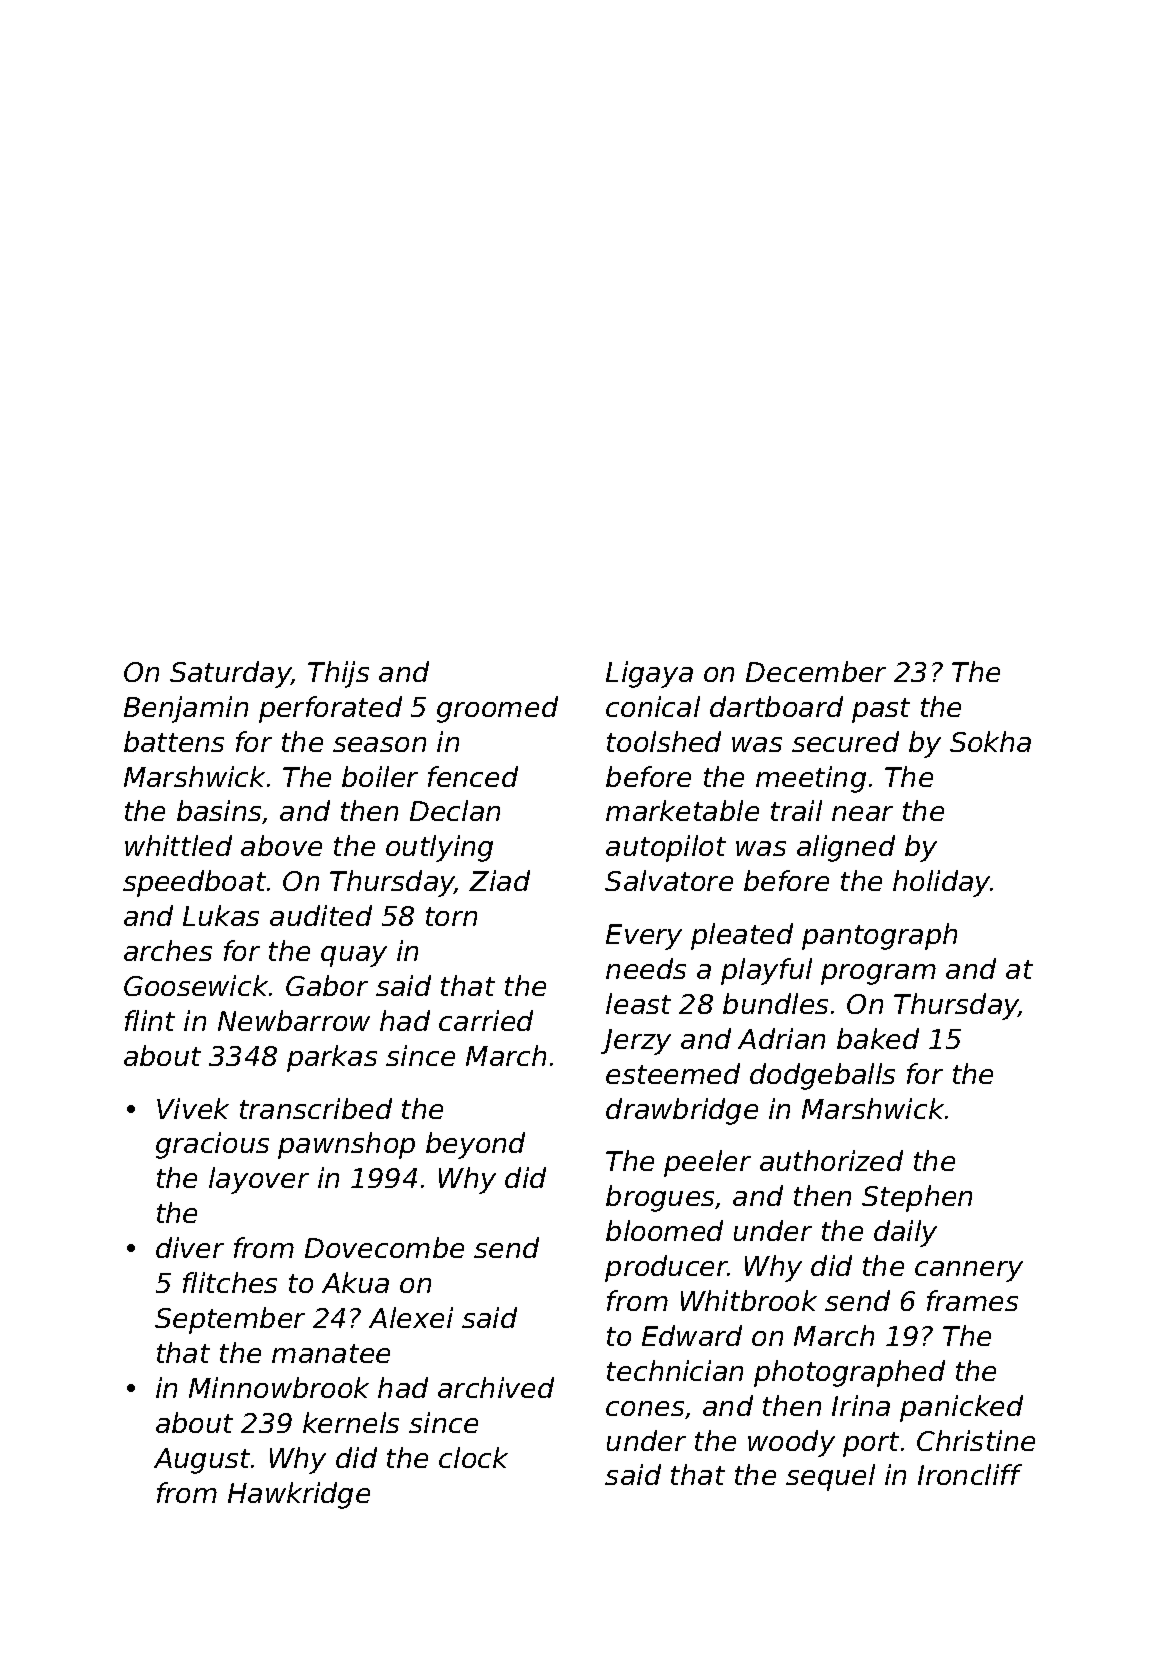  I want to click on diver, so click(190, 1247).
